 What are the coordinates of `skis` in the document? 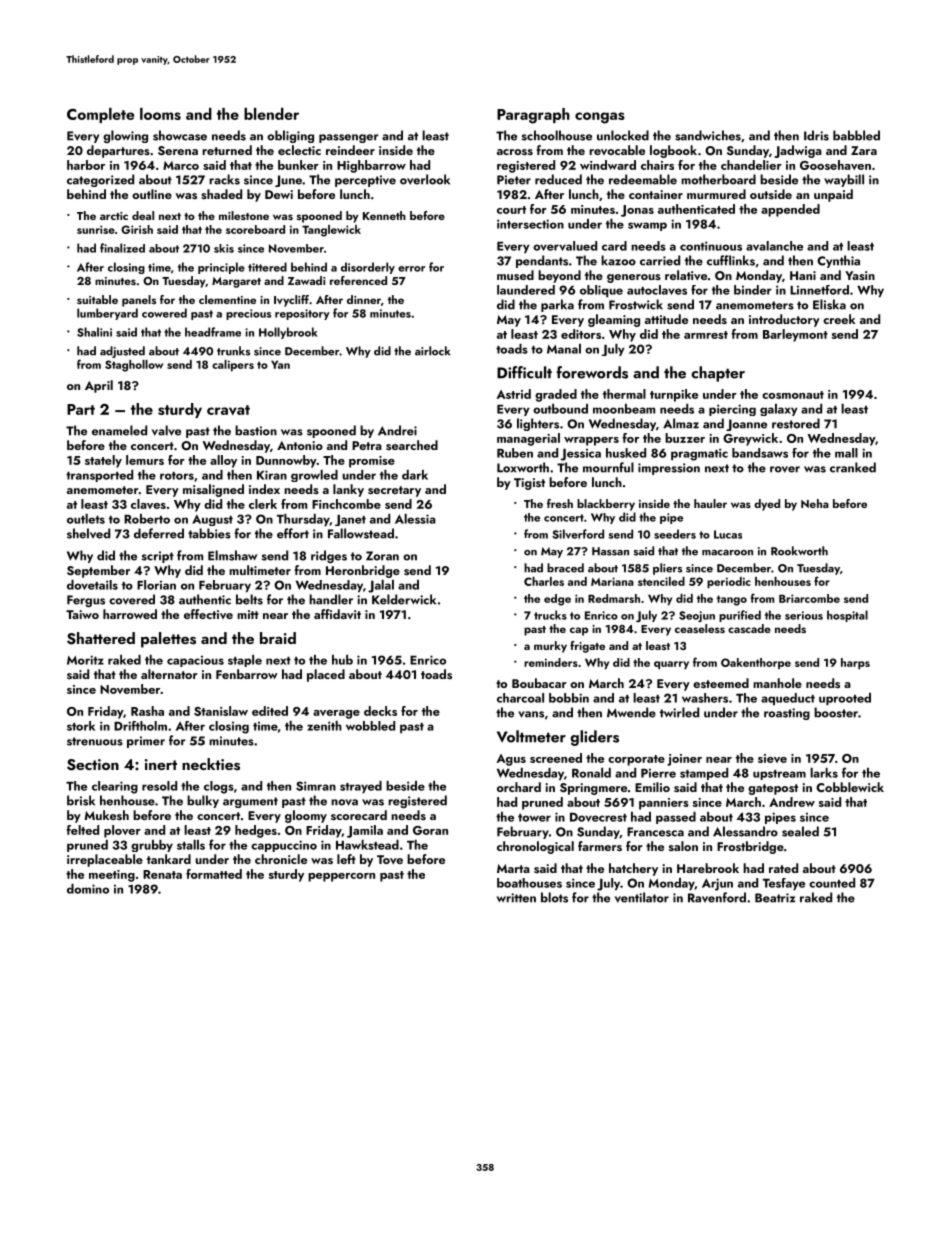 It's located at (224, 248).
